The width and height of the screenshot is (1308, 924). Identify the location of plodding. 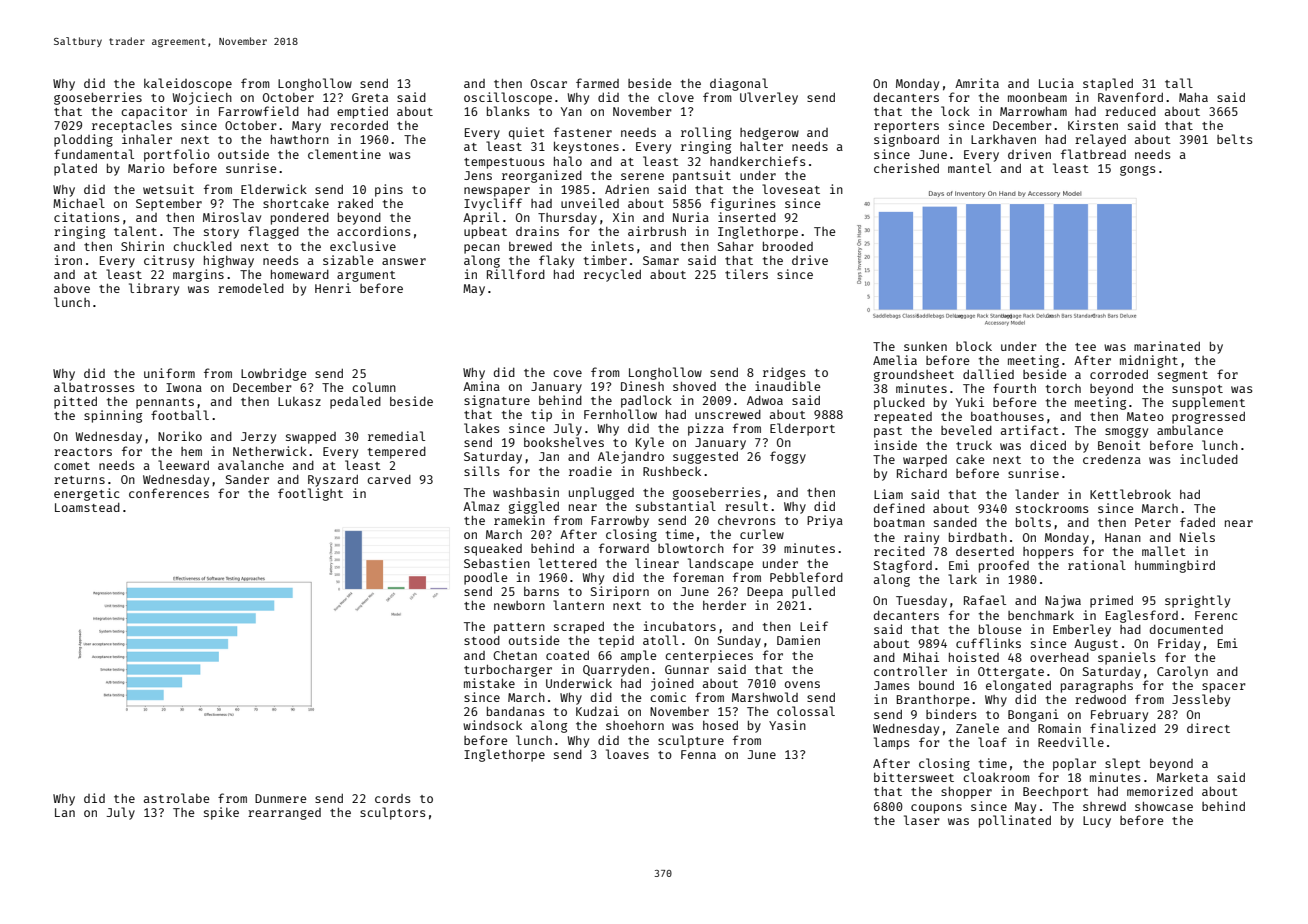
(83, 140).
